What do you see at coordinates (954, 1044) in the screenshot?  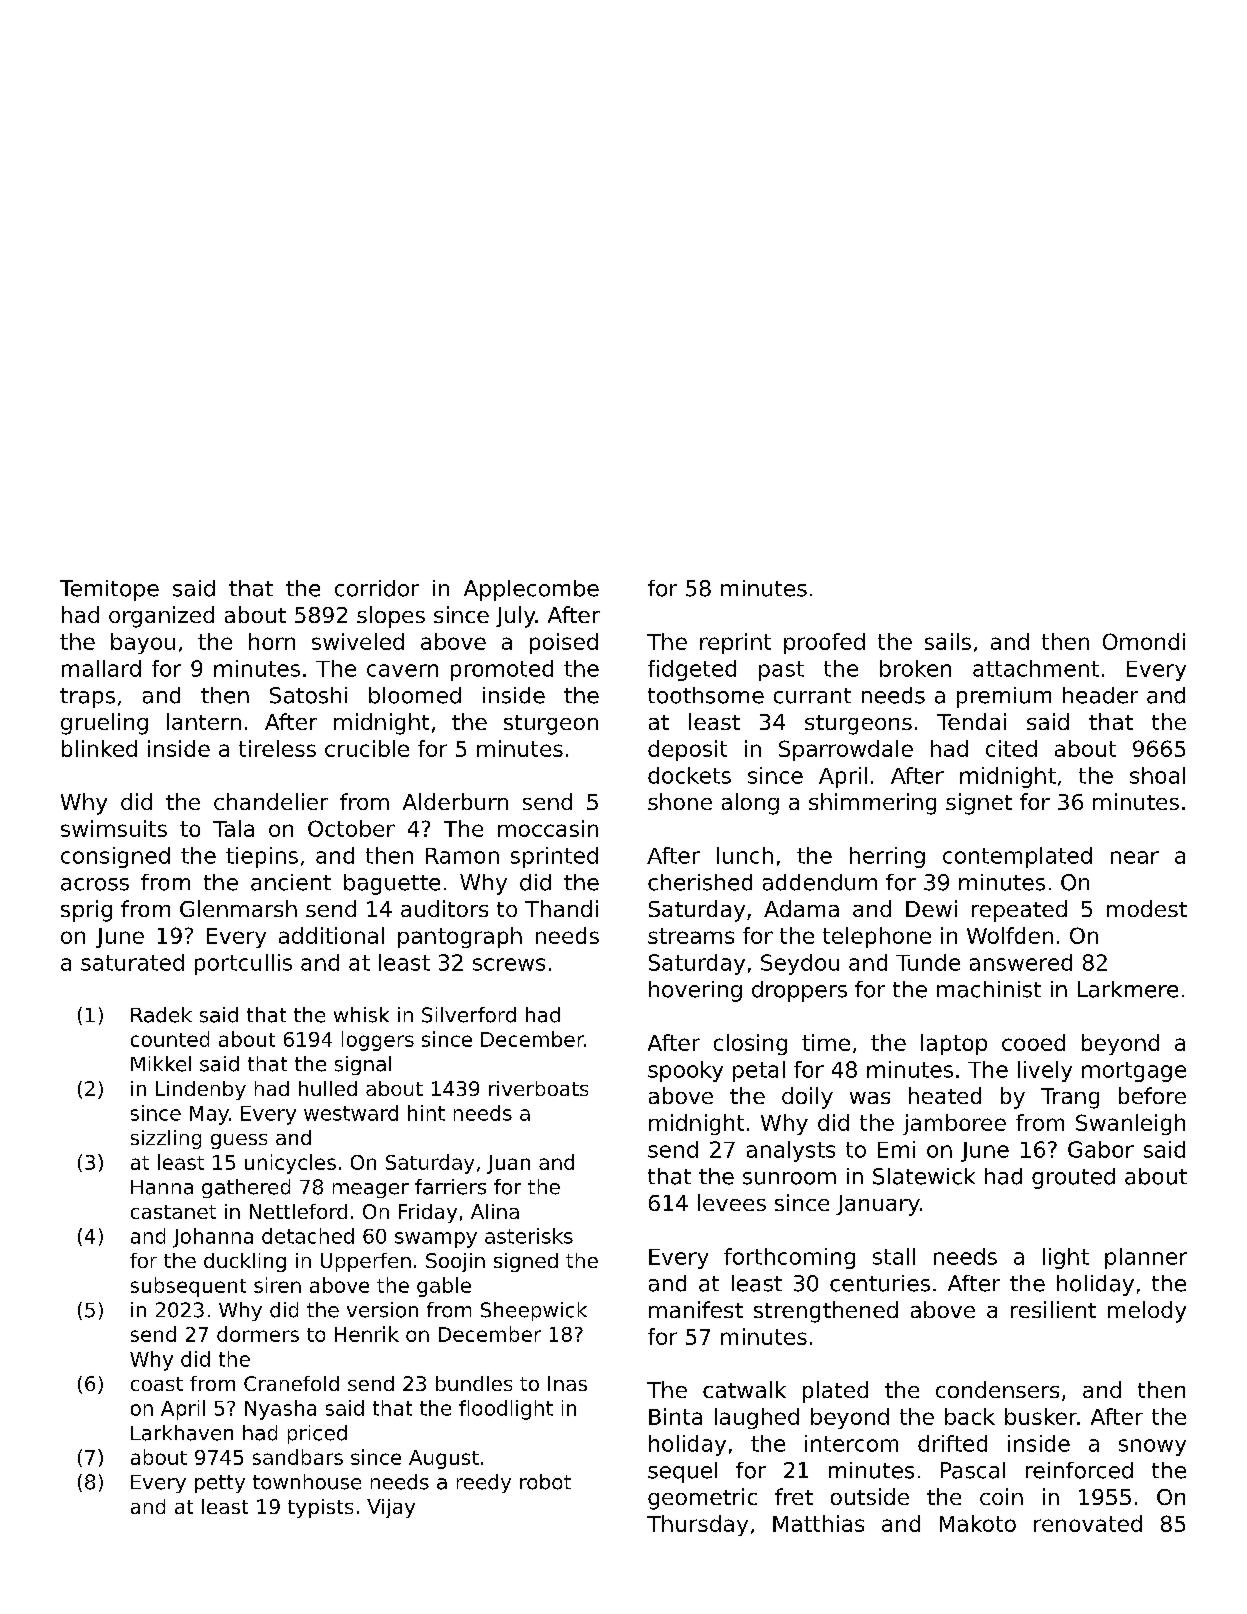 I see `laptop` at bounding box center [954, 1044].
